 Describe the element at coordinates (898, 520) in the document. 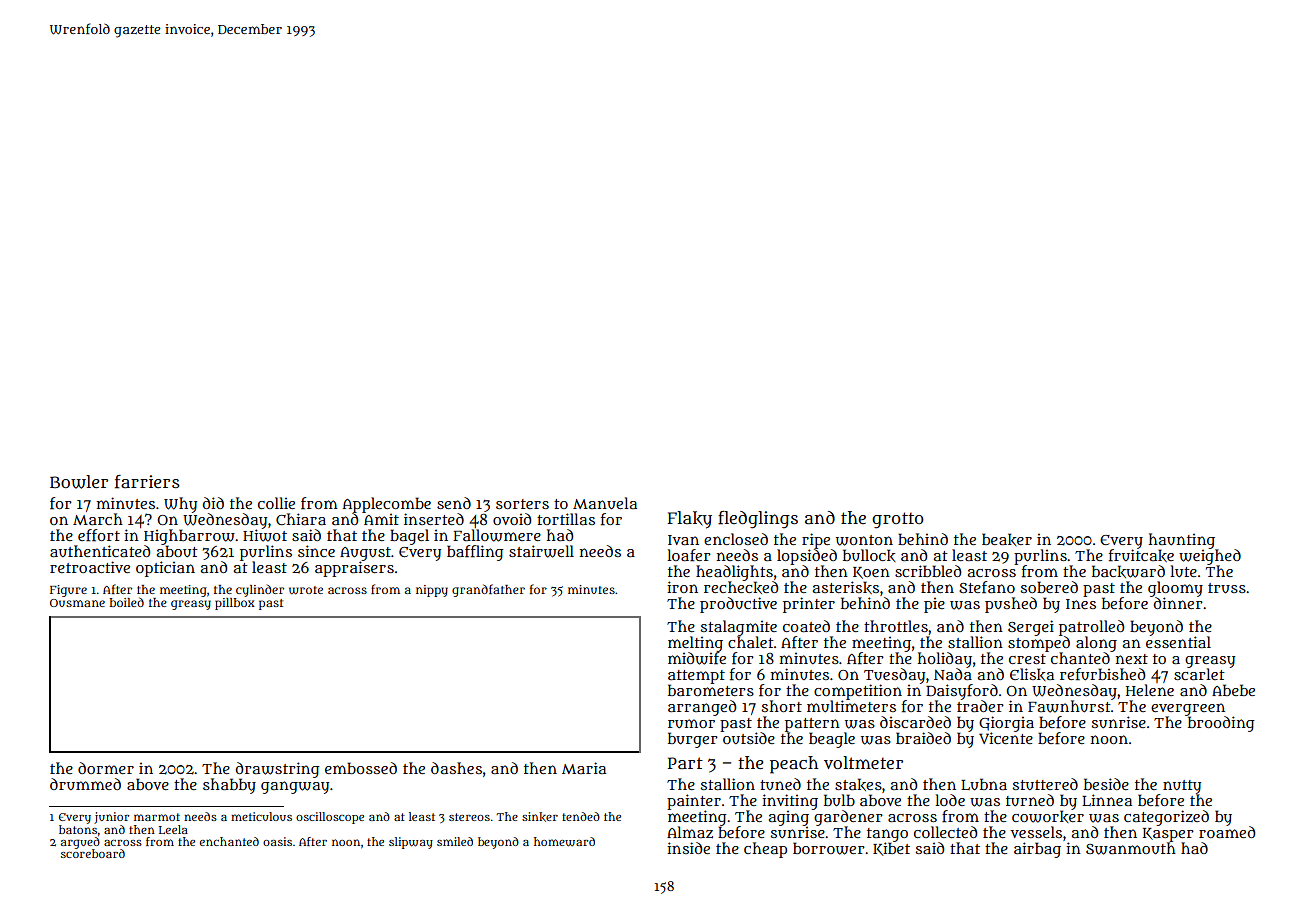

I see `grotto` at that location.
